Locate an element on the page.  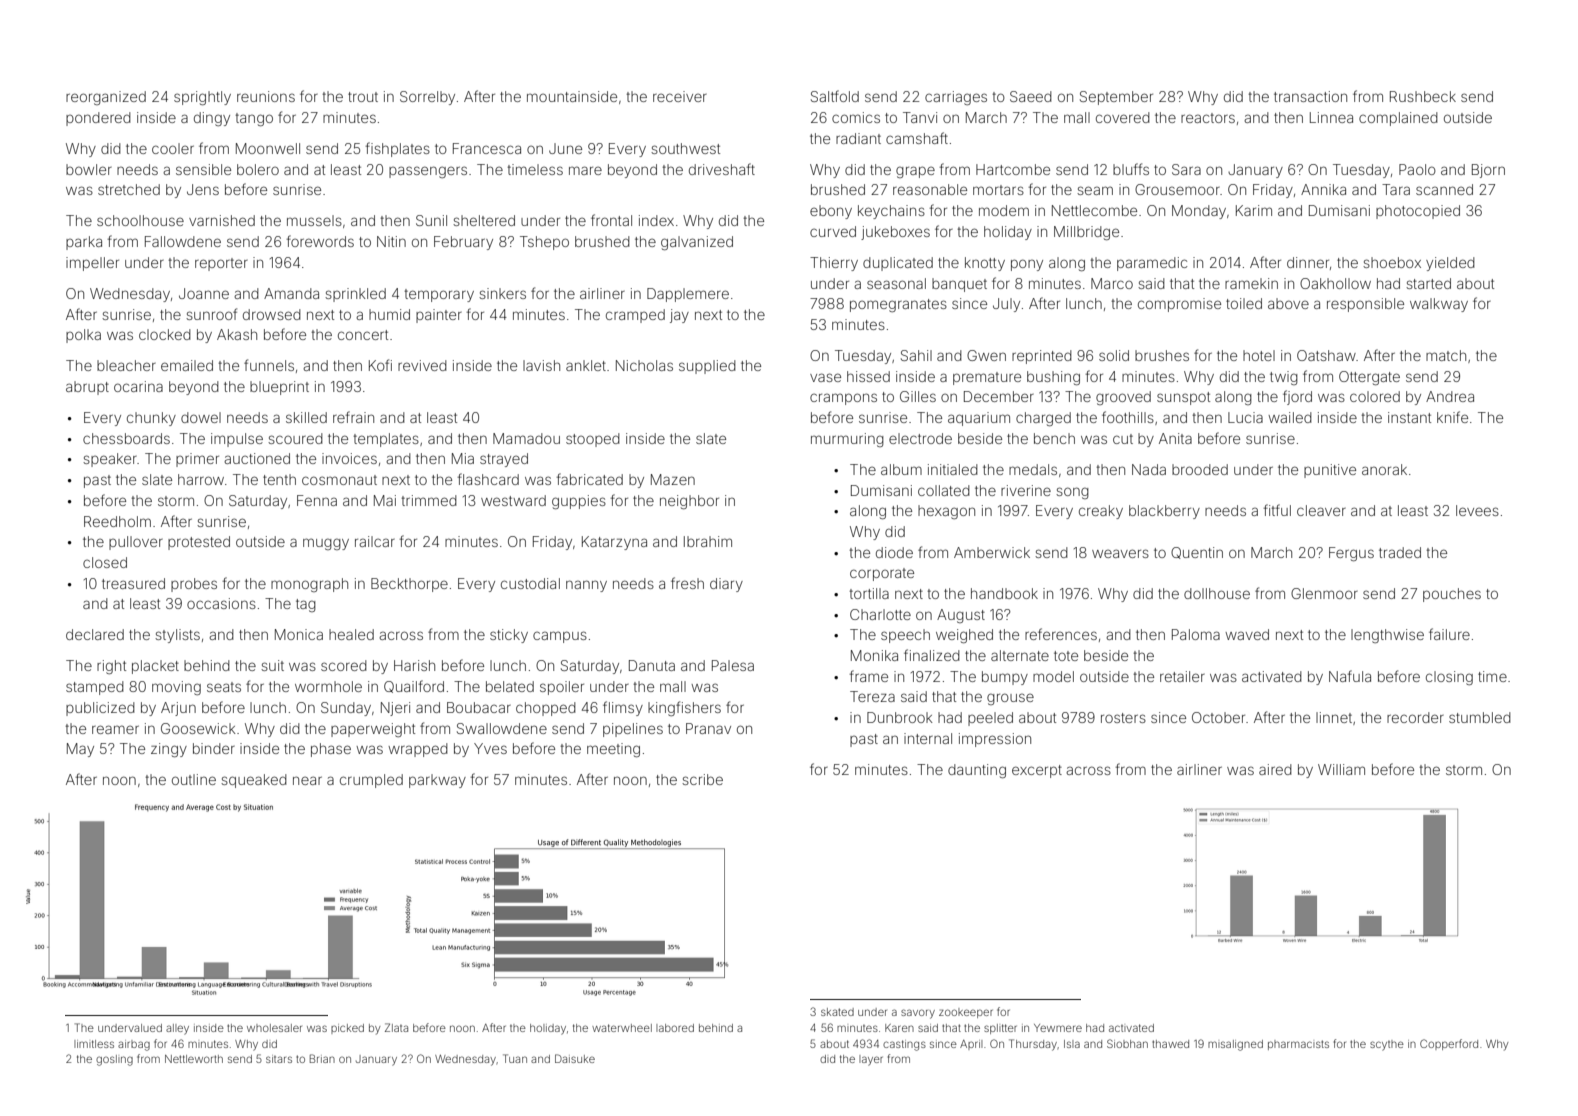
match is located at coordinates (1446, 355).
